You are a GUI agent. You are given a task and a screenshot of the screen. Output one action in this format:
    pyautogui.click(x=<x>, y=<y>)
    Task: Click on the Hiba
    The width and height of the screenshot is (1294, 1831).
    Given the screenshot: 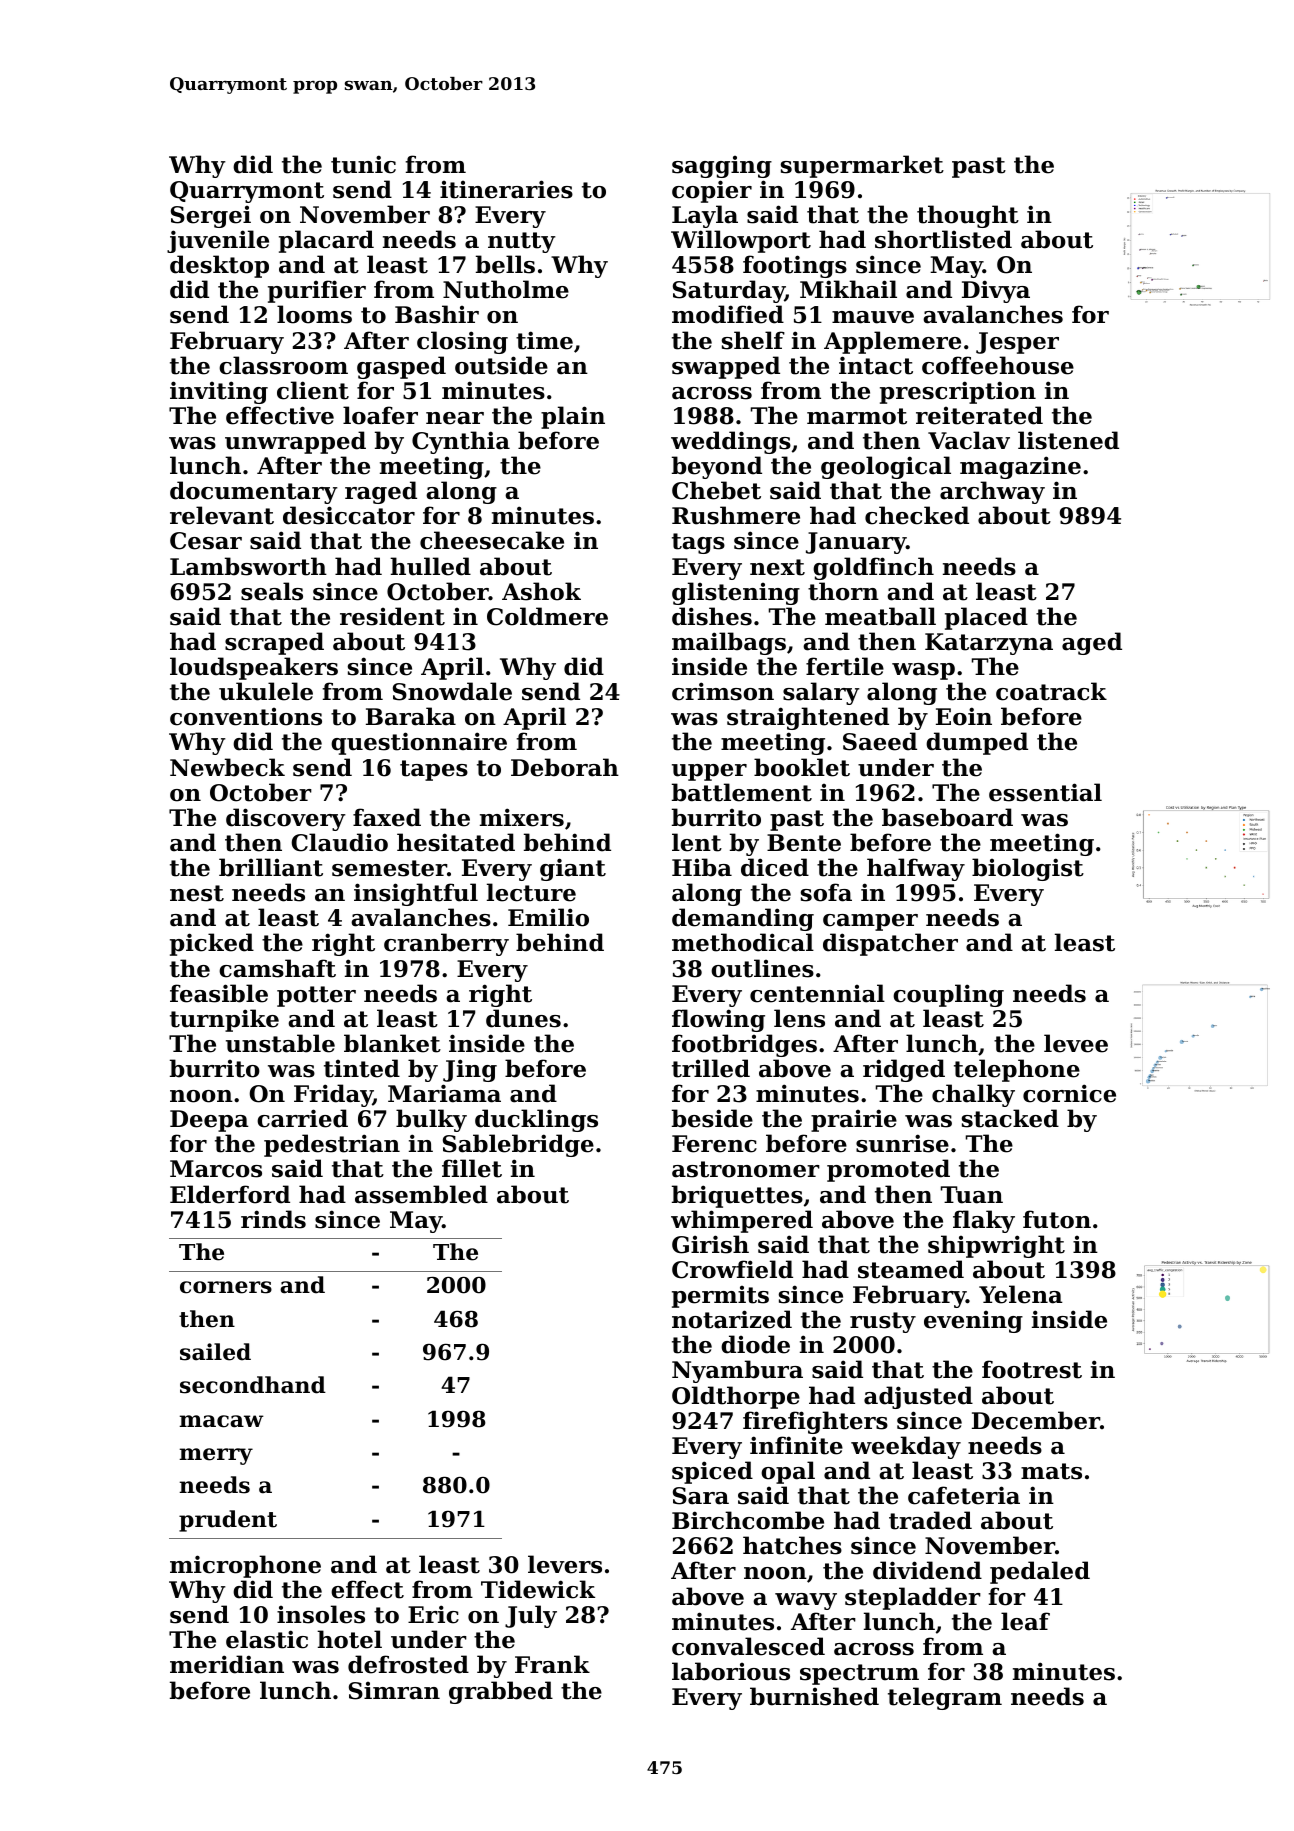 What is the action you would take?
    pyautogui.click(x=702, y=867)
